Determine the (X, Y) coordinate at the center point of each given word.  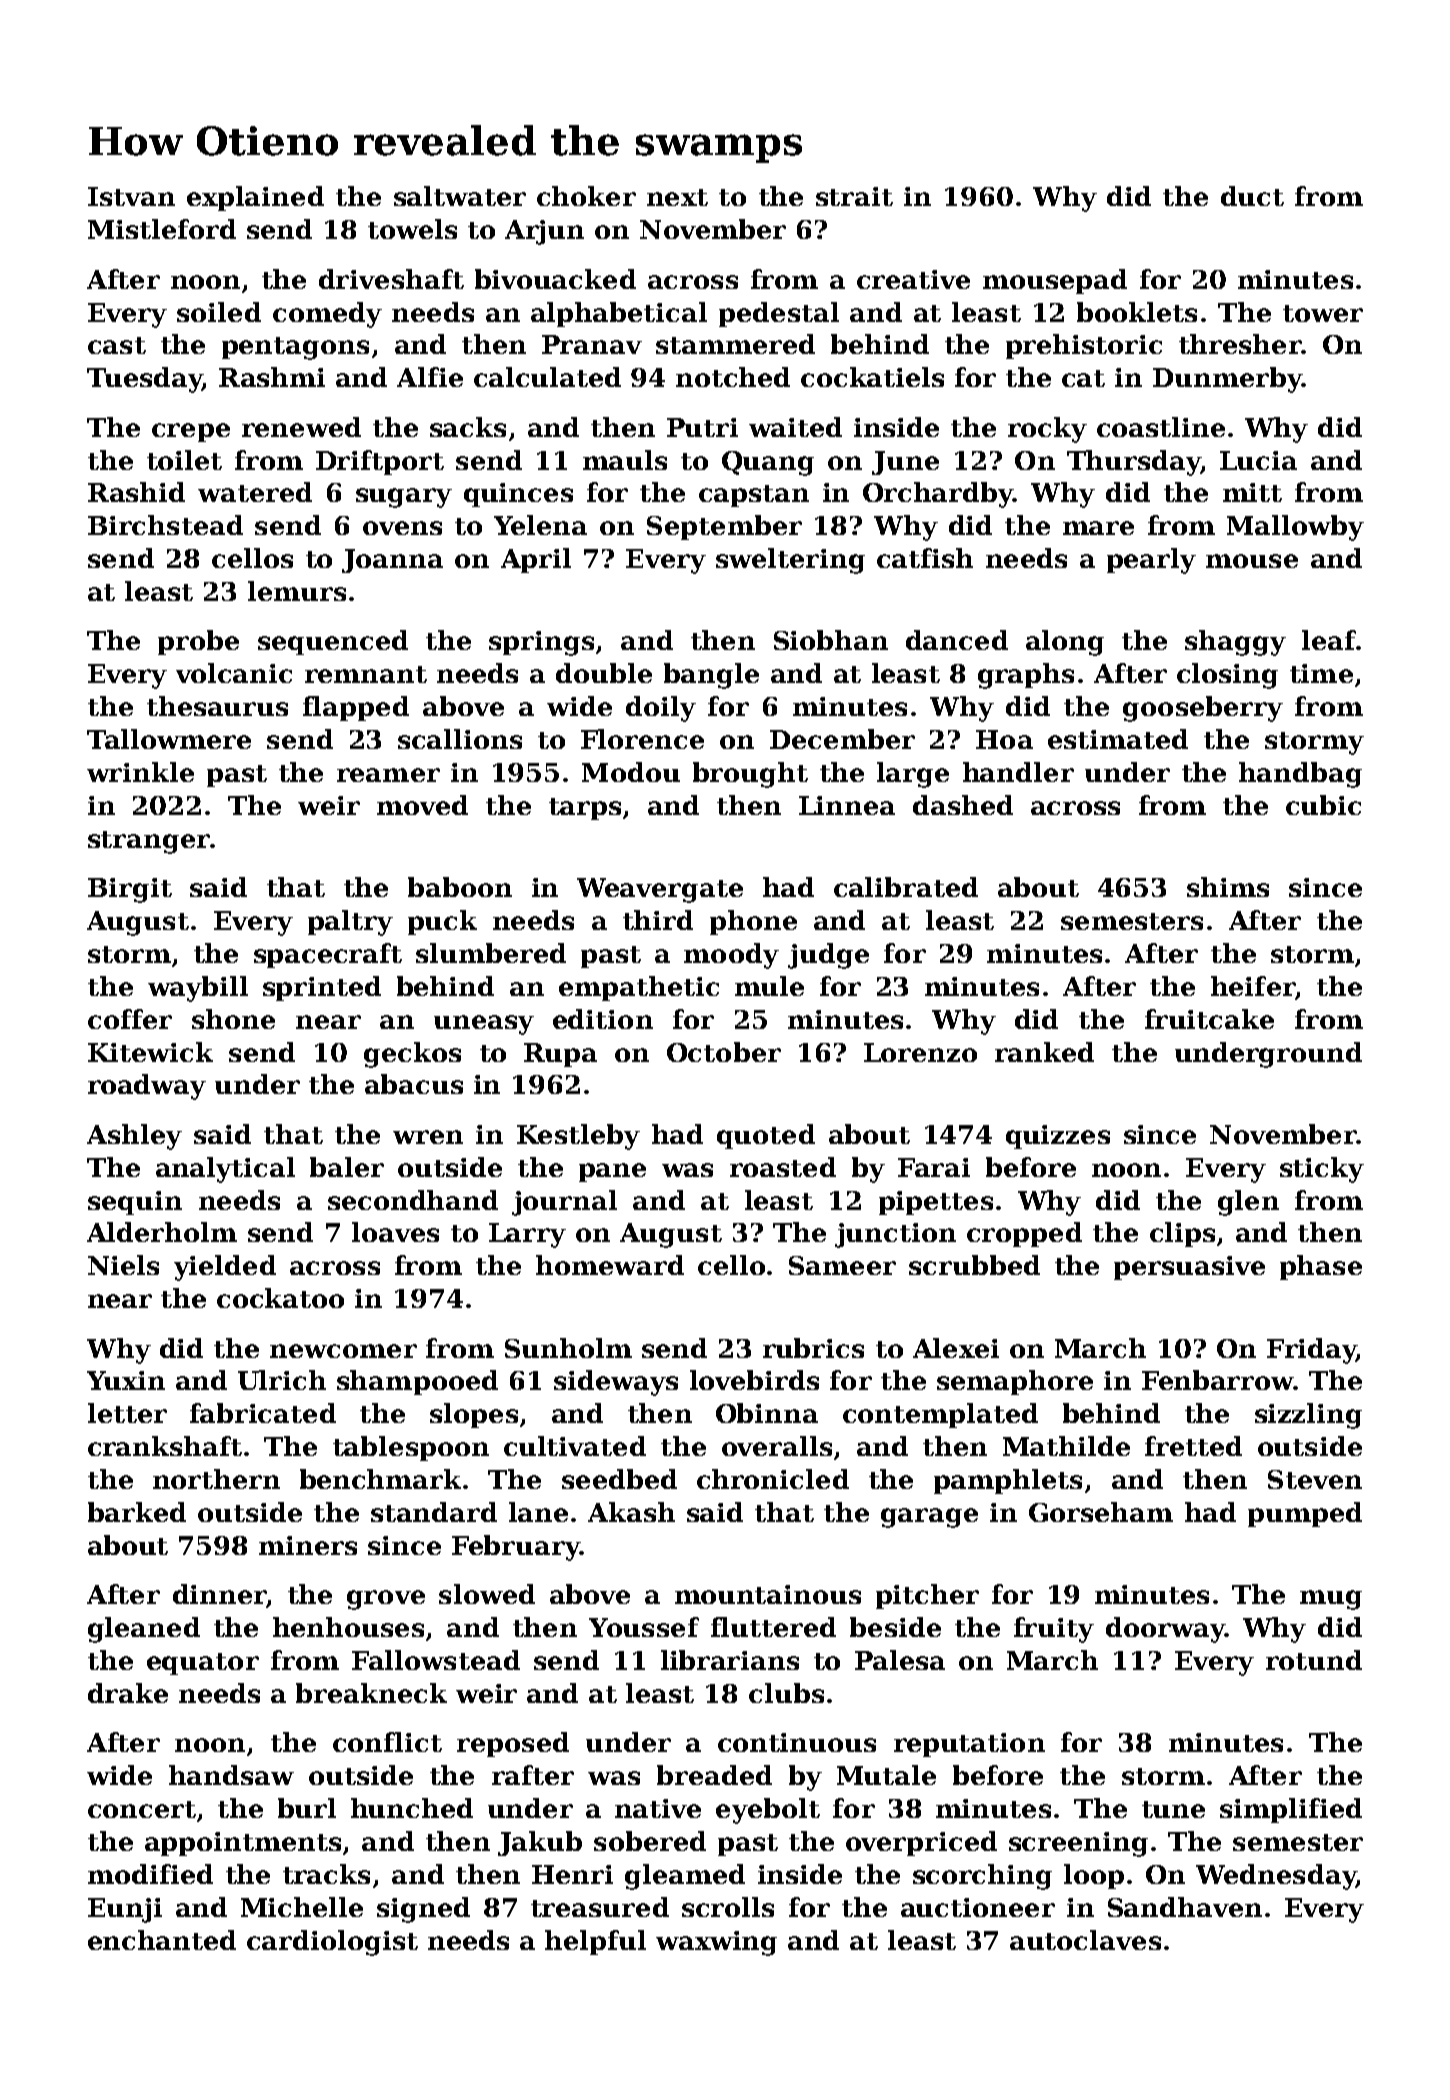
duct (1252, 196)
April (536, 560)
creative (913, 279)
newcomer (343, 1351)
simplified (1291, 1810)
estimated (1118, 739)
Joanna (392, 561)
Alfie (430, 377)
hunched (412, 1808)
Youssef (644, 1627)
